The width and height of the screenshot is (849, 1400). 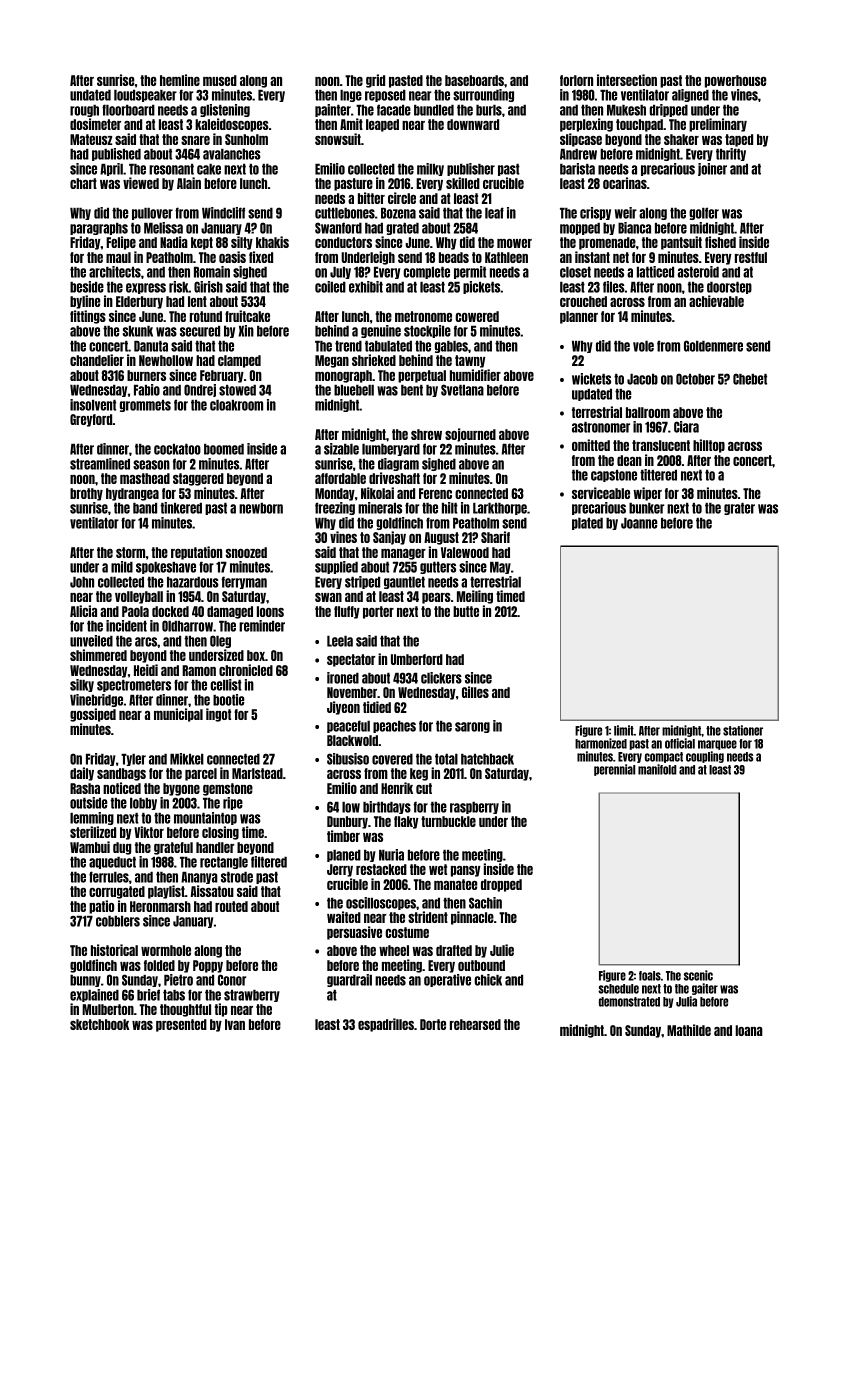 I want to click on undated, so click(x=90, y=95).
